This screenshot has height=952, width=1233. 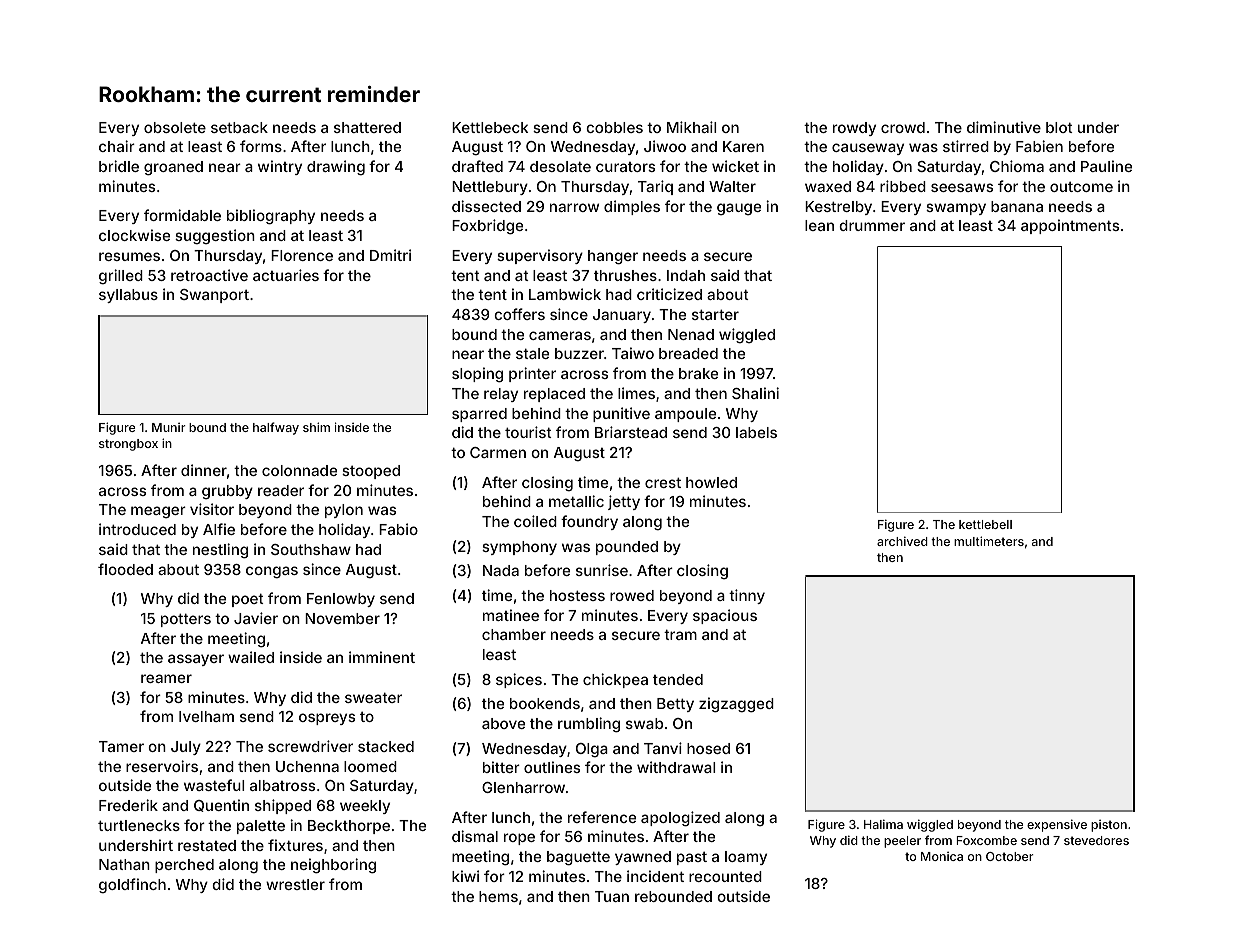 What do you see at coordinates (902, 541) in the screenshot?
I see `archived` at bounding box center [902, 541].
